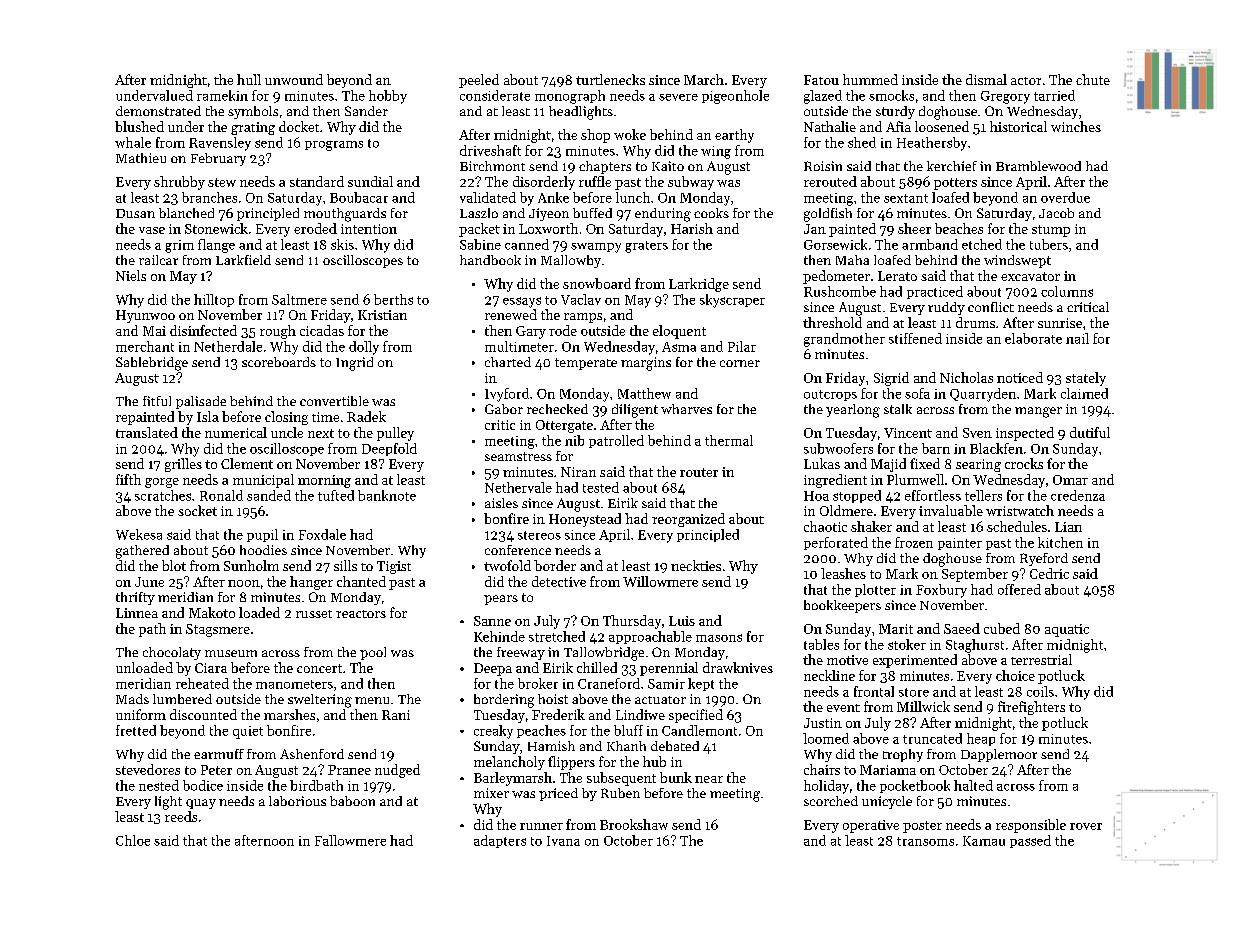 Image resolution: width=1233 pixels, height=952 pixels. What do you see at coordinates (836, 543) in the screenshot?
I see `perforated` at bounding box center [836, 543].
